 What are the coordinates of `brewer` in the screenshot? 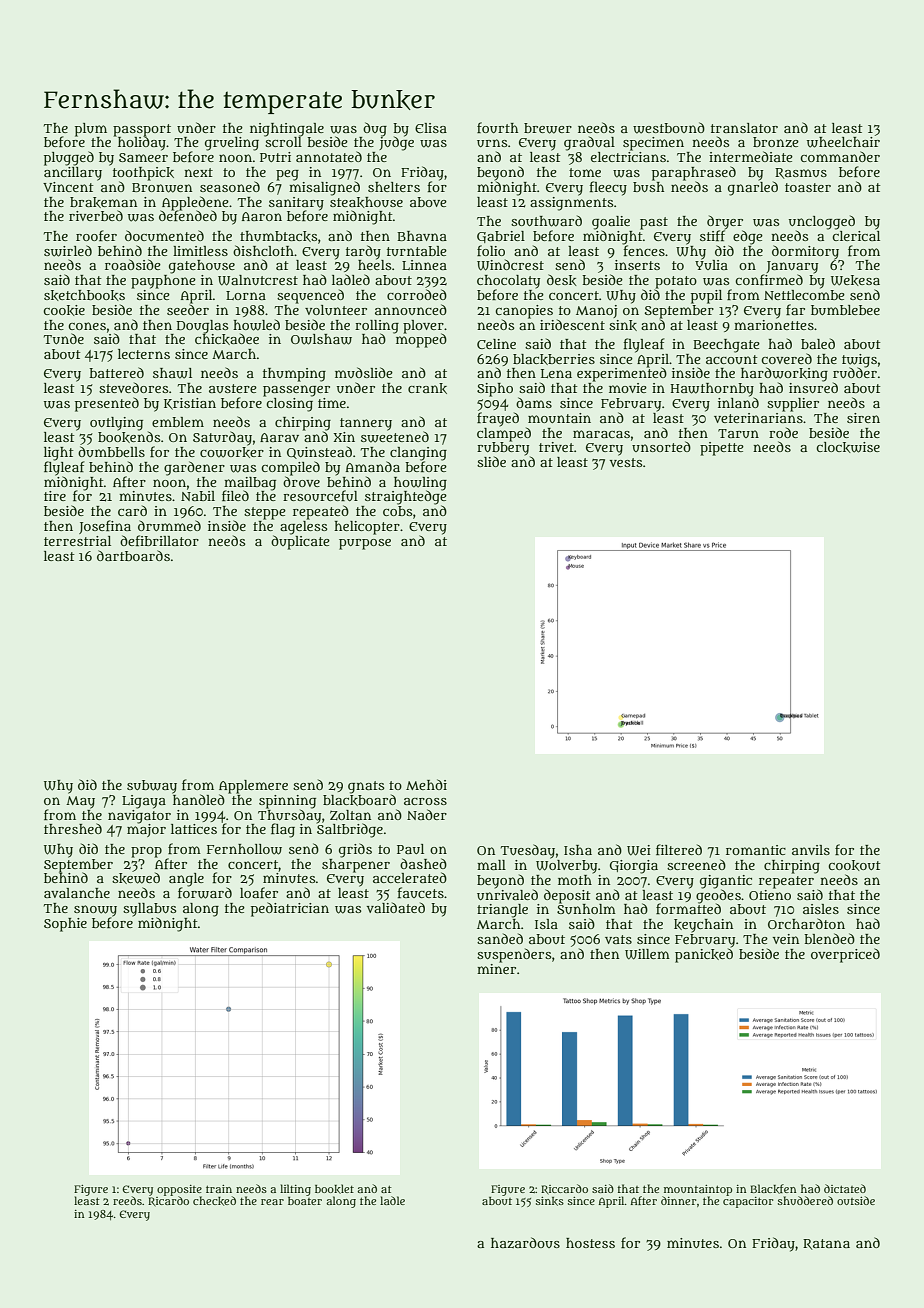 It's located at (548, 128).
